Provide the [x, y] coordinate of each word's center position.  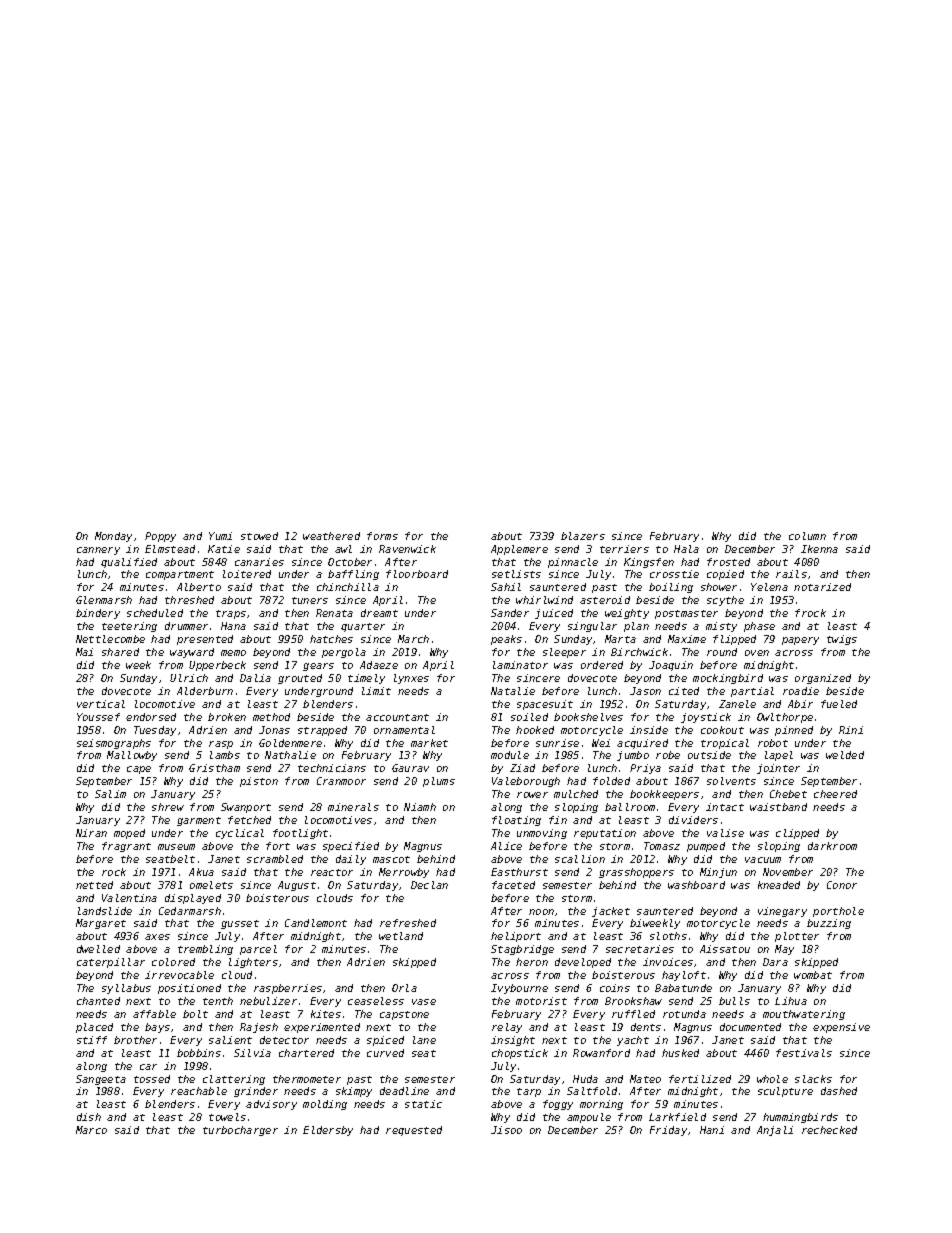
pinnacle [573, 563]
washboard [696, 885]
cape [139, 770]
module [510, 755]
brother [135, 1040]
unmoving [542, 834]
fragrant [126, 847]
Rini [851, 730]
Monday [113, 537]
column [807, 536]
